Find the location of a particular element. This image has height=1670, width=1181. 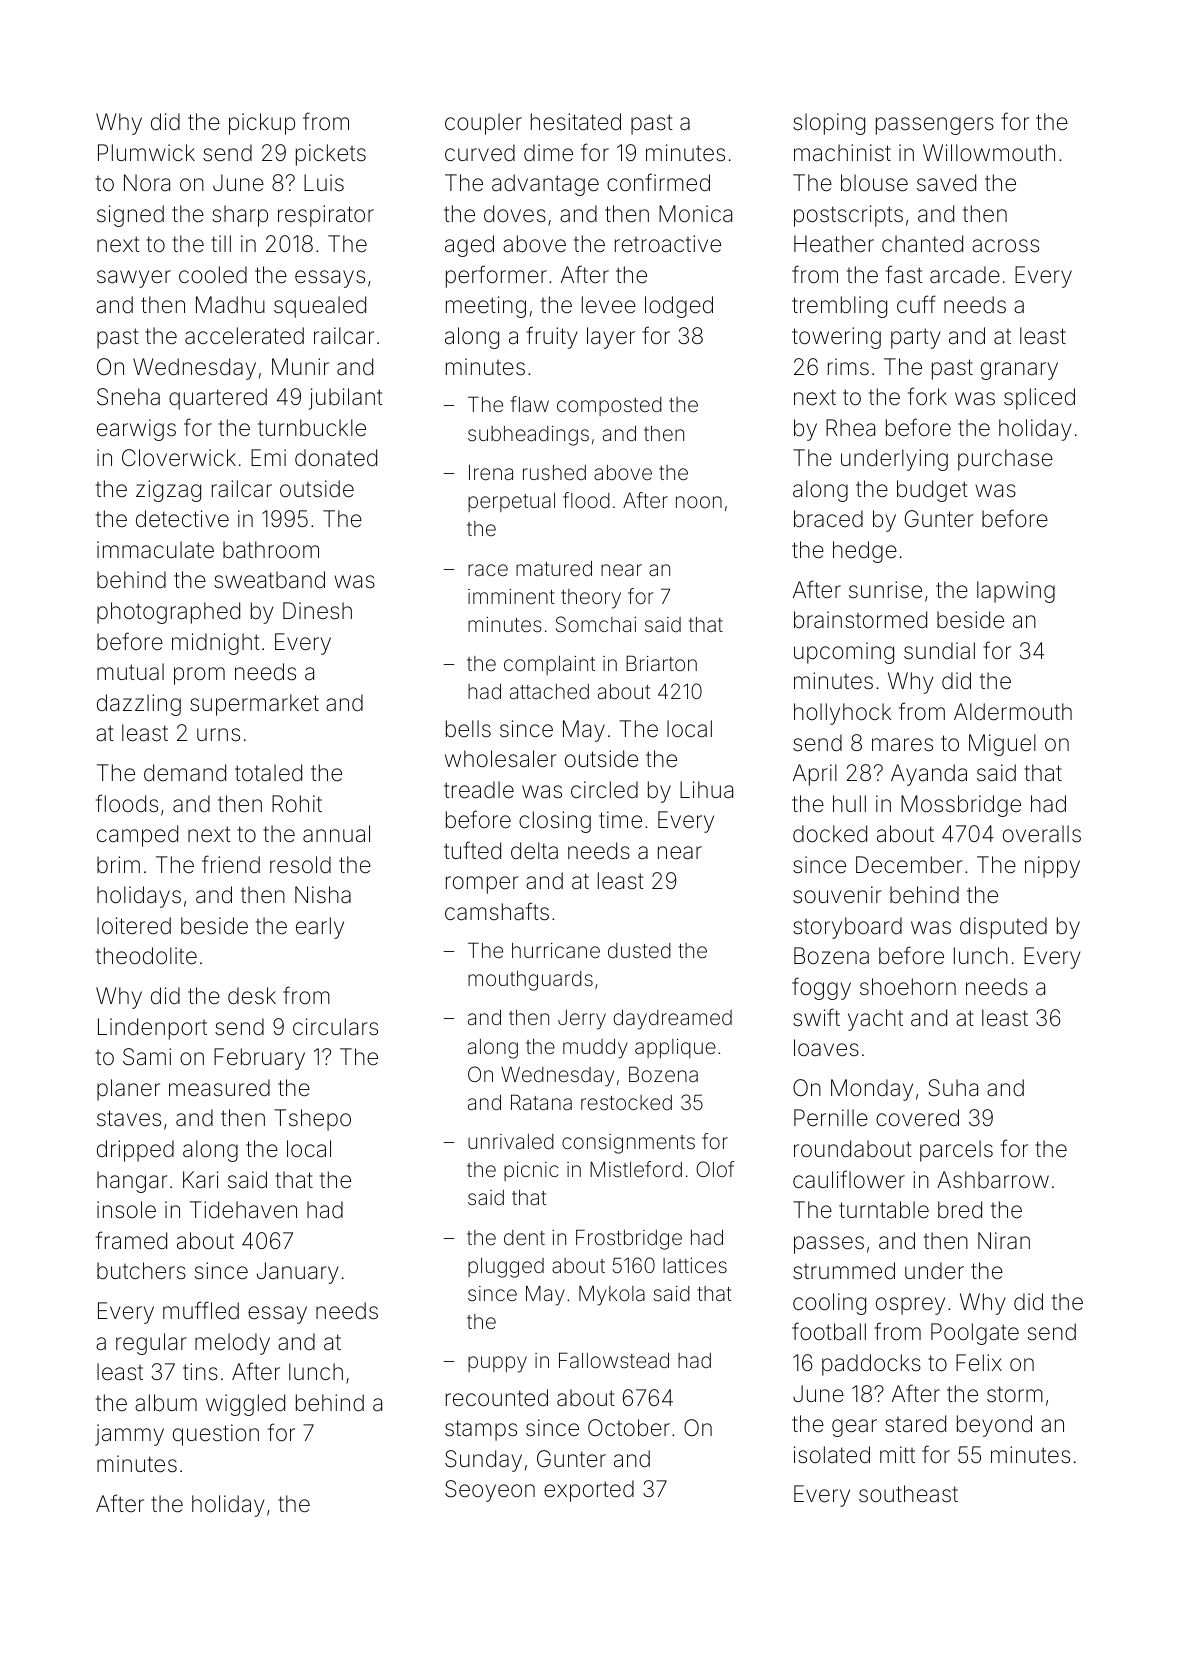

Niran is located at coordinates (1004, 1241).
